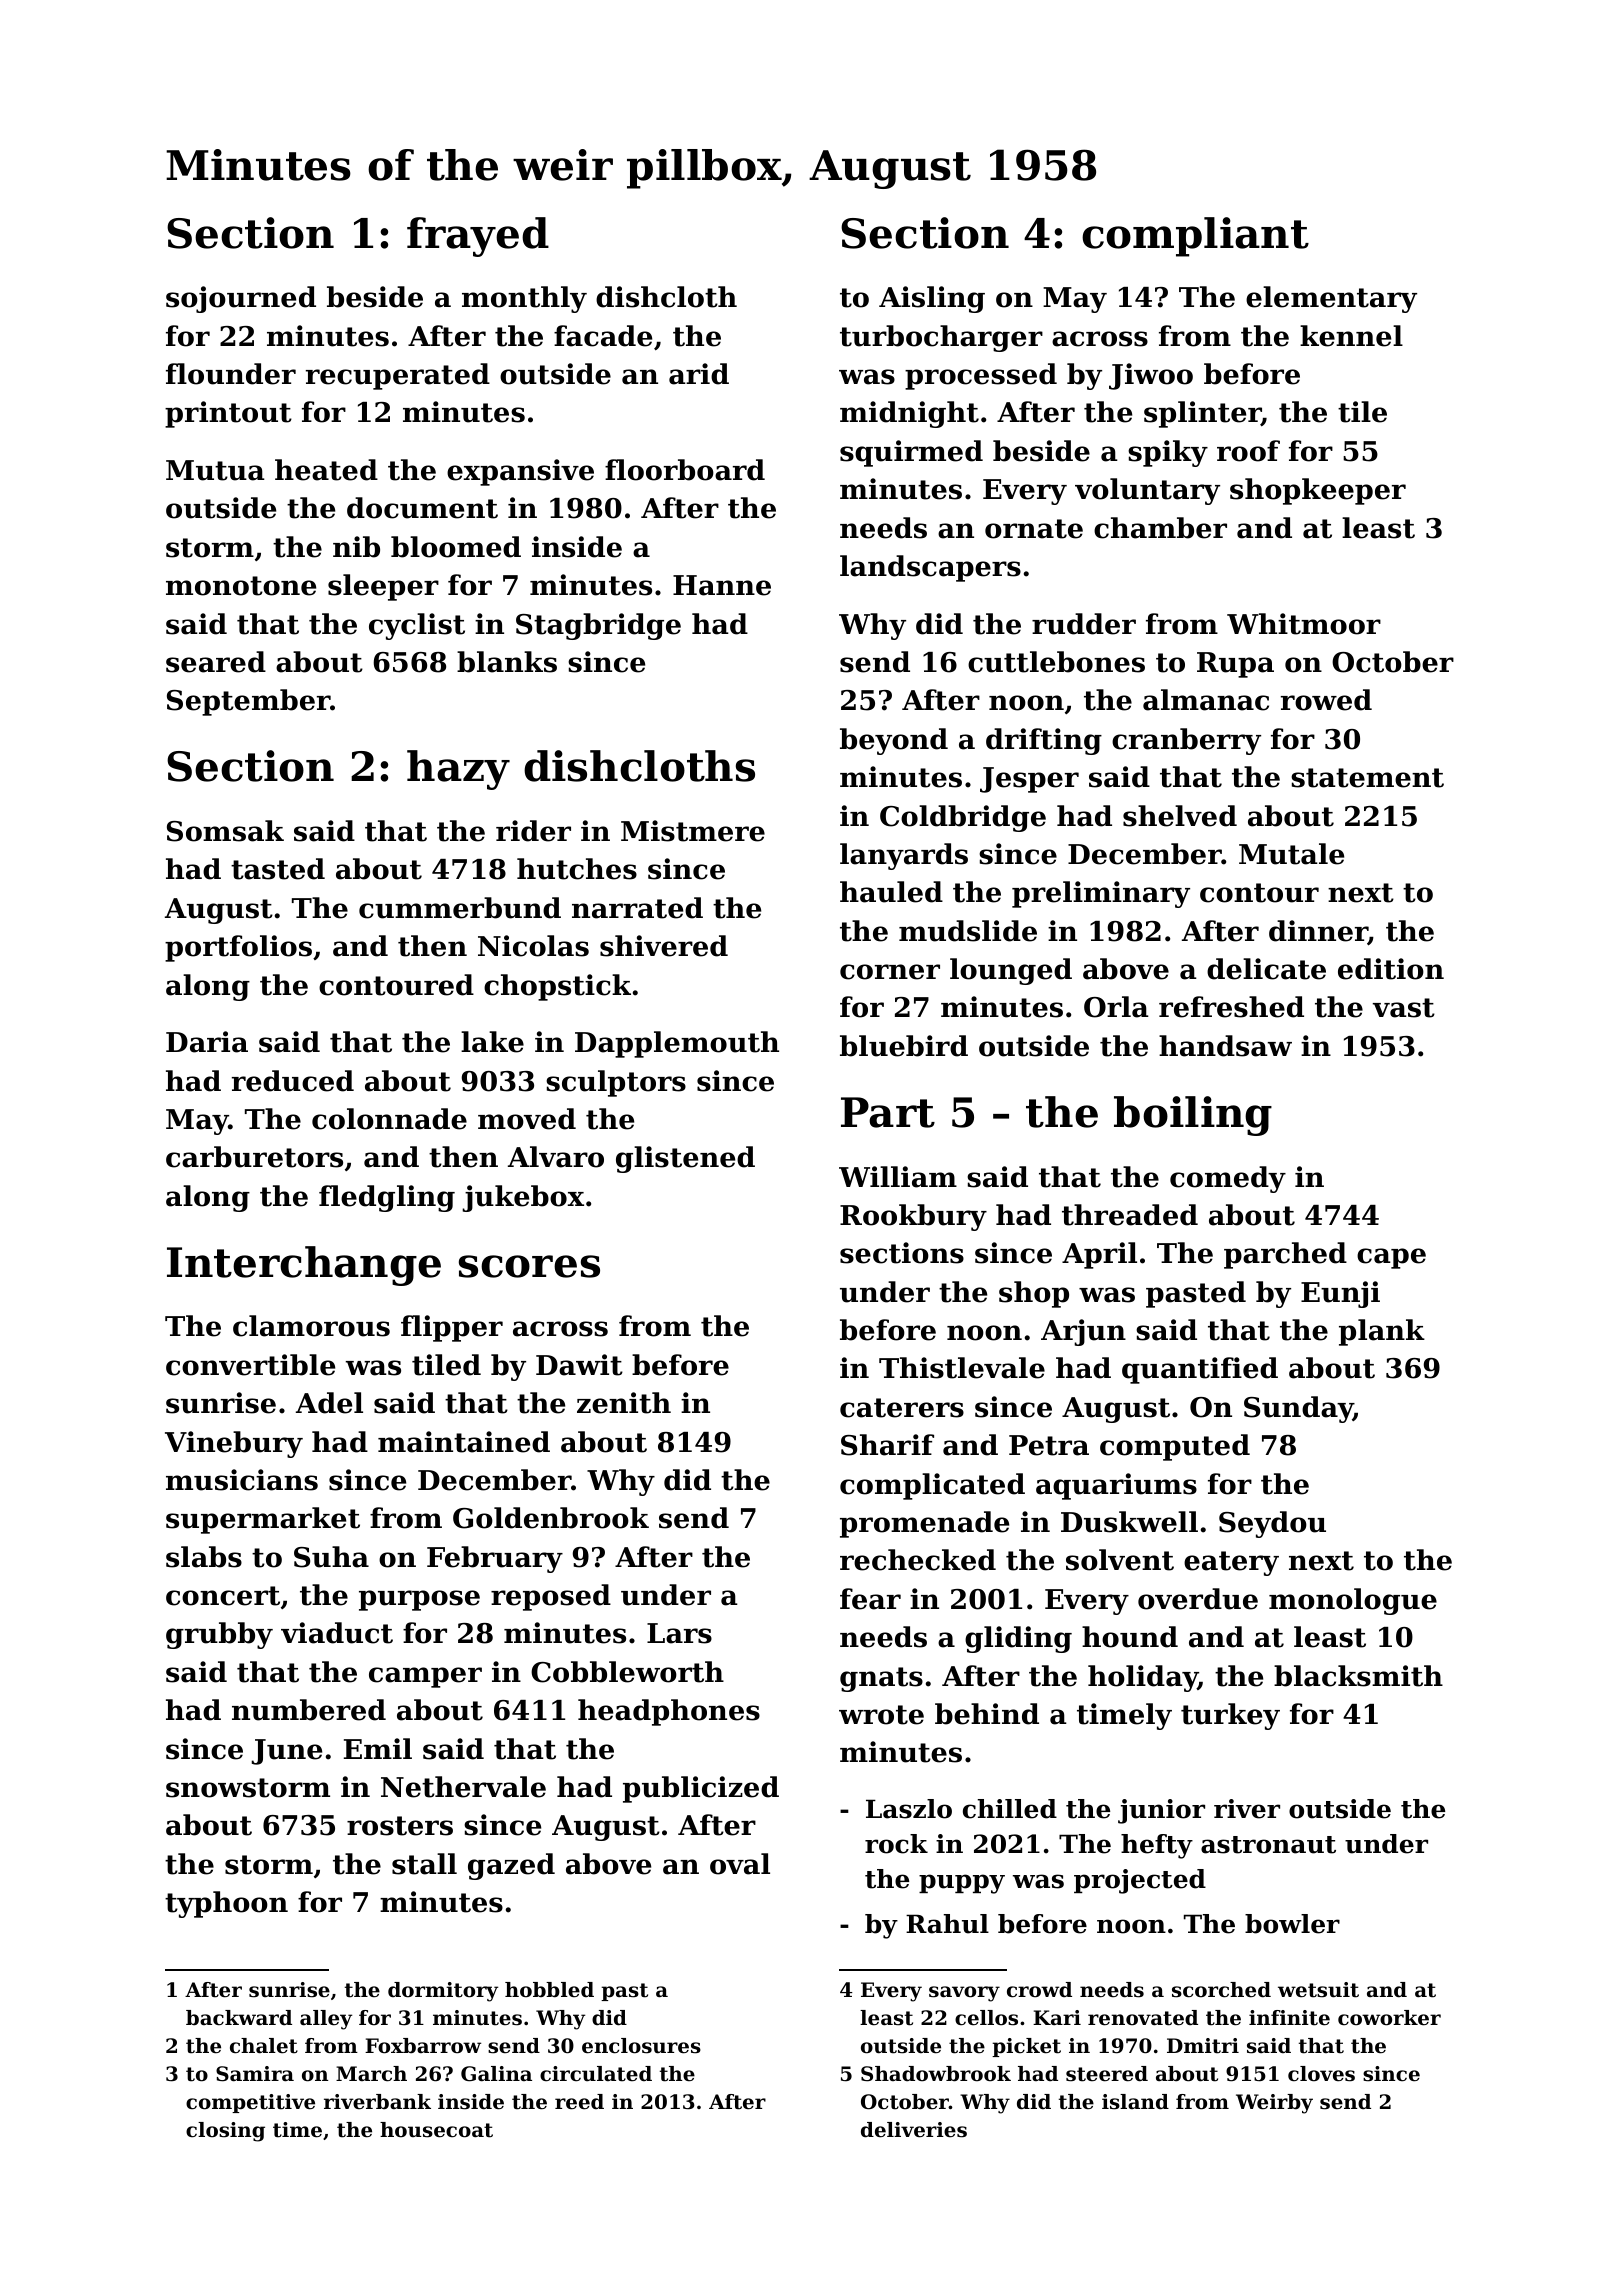 The height and width of the document is (2292, 1620). I want to click on alley, so click(326, 2020).
